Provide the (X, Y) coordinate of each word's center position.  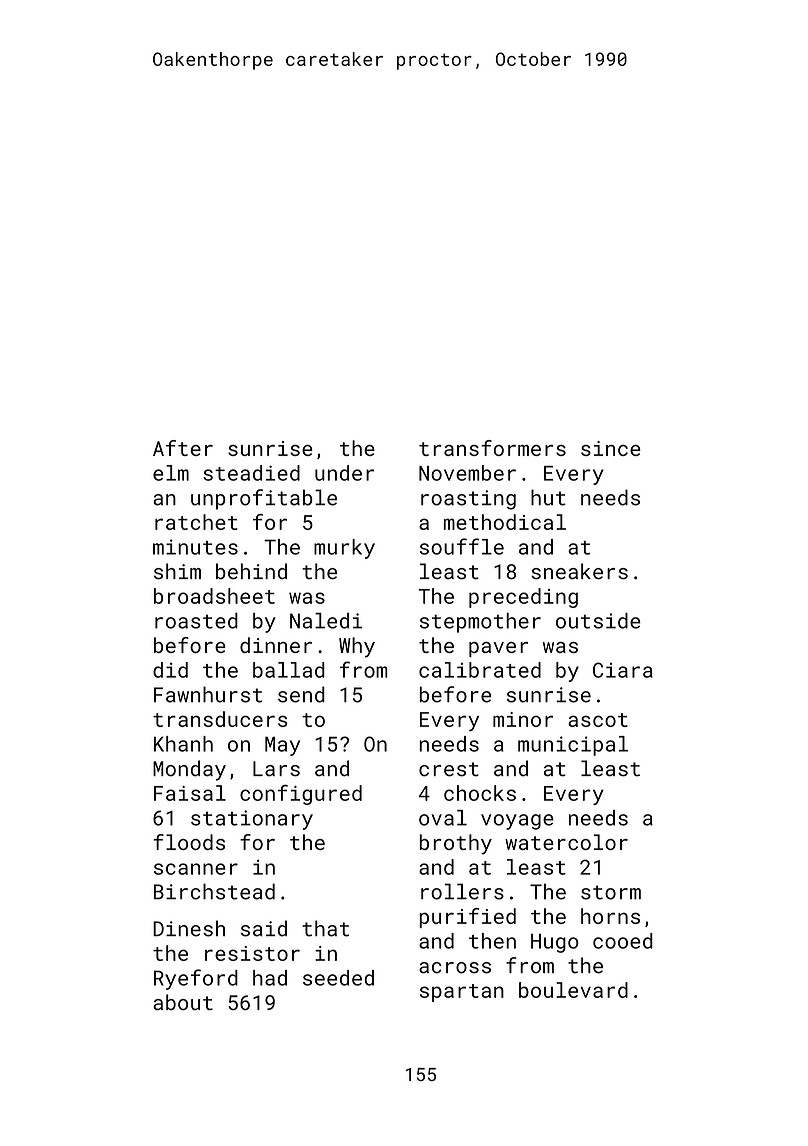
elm (171, 473)
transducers (220, 719)
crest (449, 769)
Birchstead (214, 891)
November (467, 473)
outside (598, 621)
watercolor (566, 842)
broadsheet (214, 596)
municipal (573, 746)
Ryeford (196, 979)
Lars (276, 769)
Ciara (623, 670)
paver (498, 649)
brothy (456, 844)
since (610, 448)
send (301, 694)
